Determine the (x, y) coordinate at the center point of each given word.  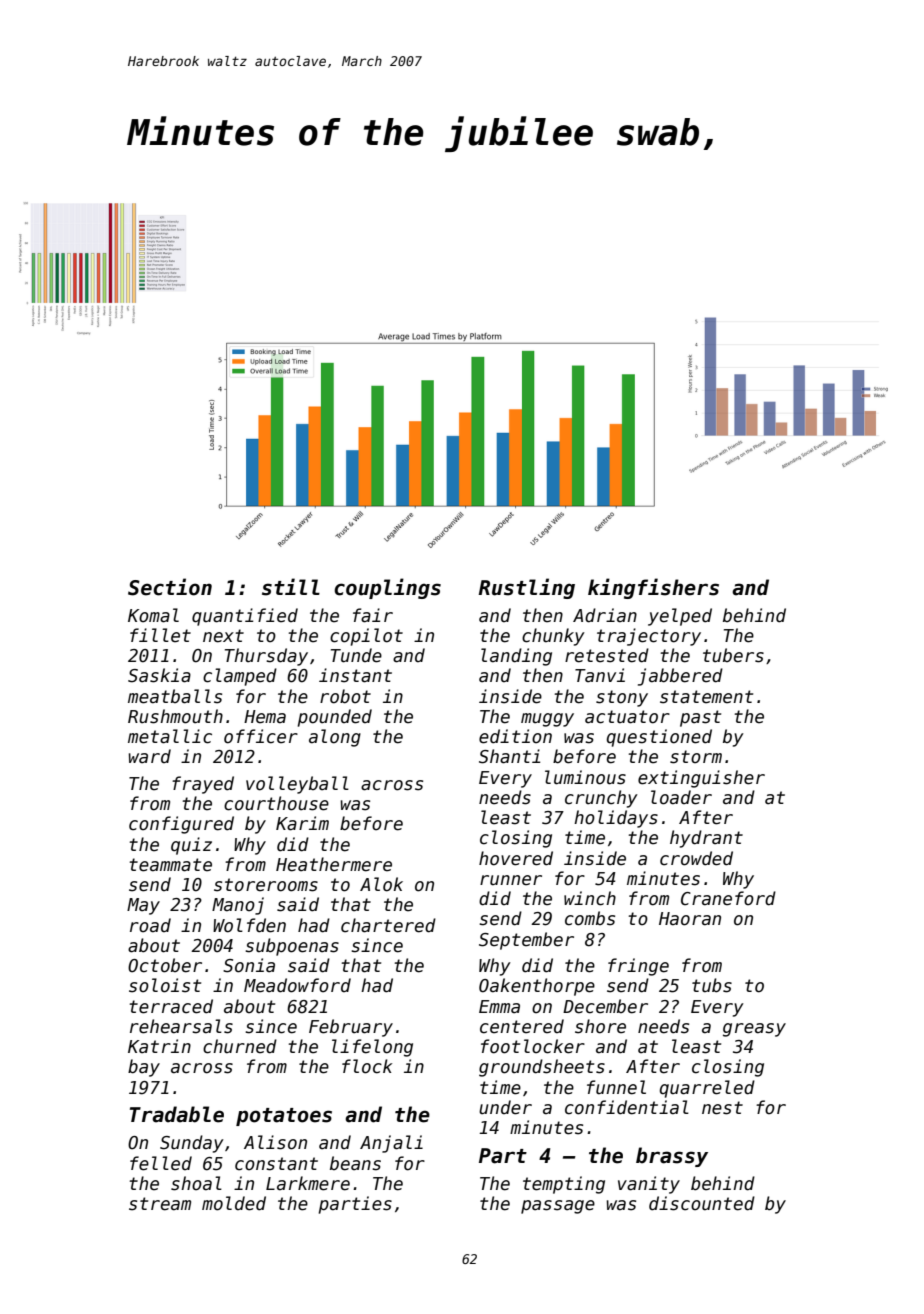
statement (706, 697)
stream (160, 1204)
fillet (160, 635)
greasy (754, 1030)
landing (516, 657)
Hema (265, 717)
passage (558, 1207)
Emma (499, 1007)
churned (240, 1046)
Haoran (690, 919)
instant (355, 675)
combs (590, 918)
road (150, 925)
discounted (702, 1203)
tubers (733, 655)
